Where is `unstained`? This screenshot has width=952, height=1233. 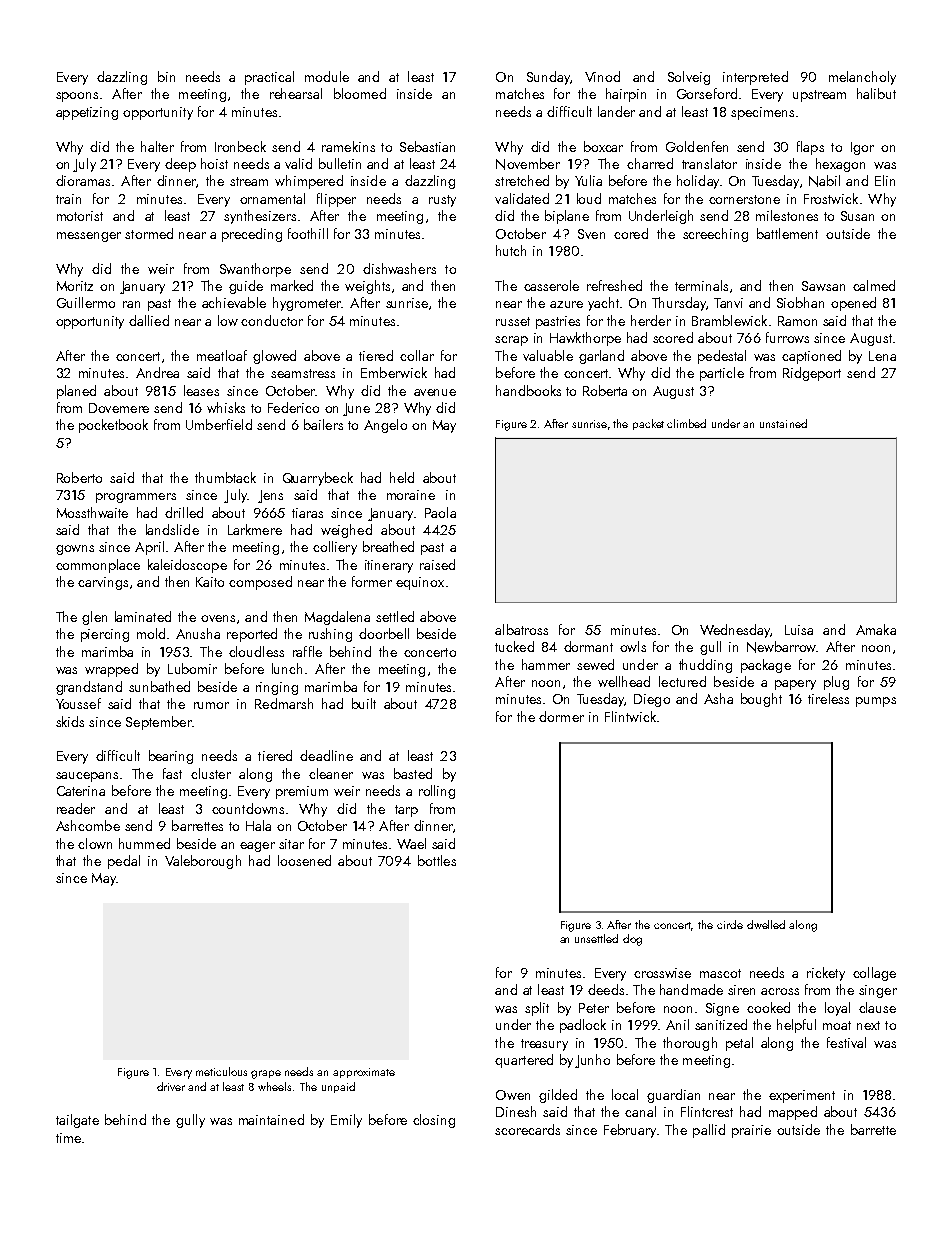 unstained is located at coordinates (783, 423).
